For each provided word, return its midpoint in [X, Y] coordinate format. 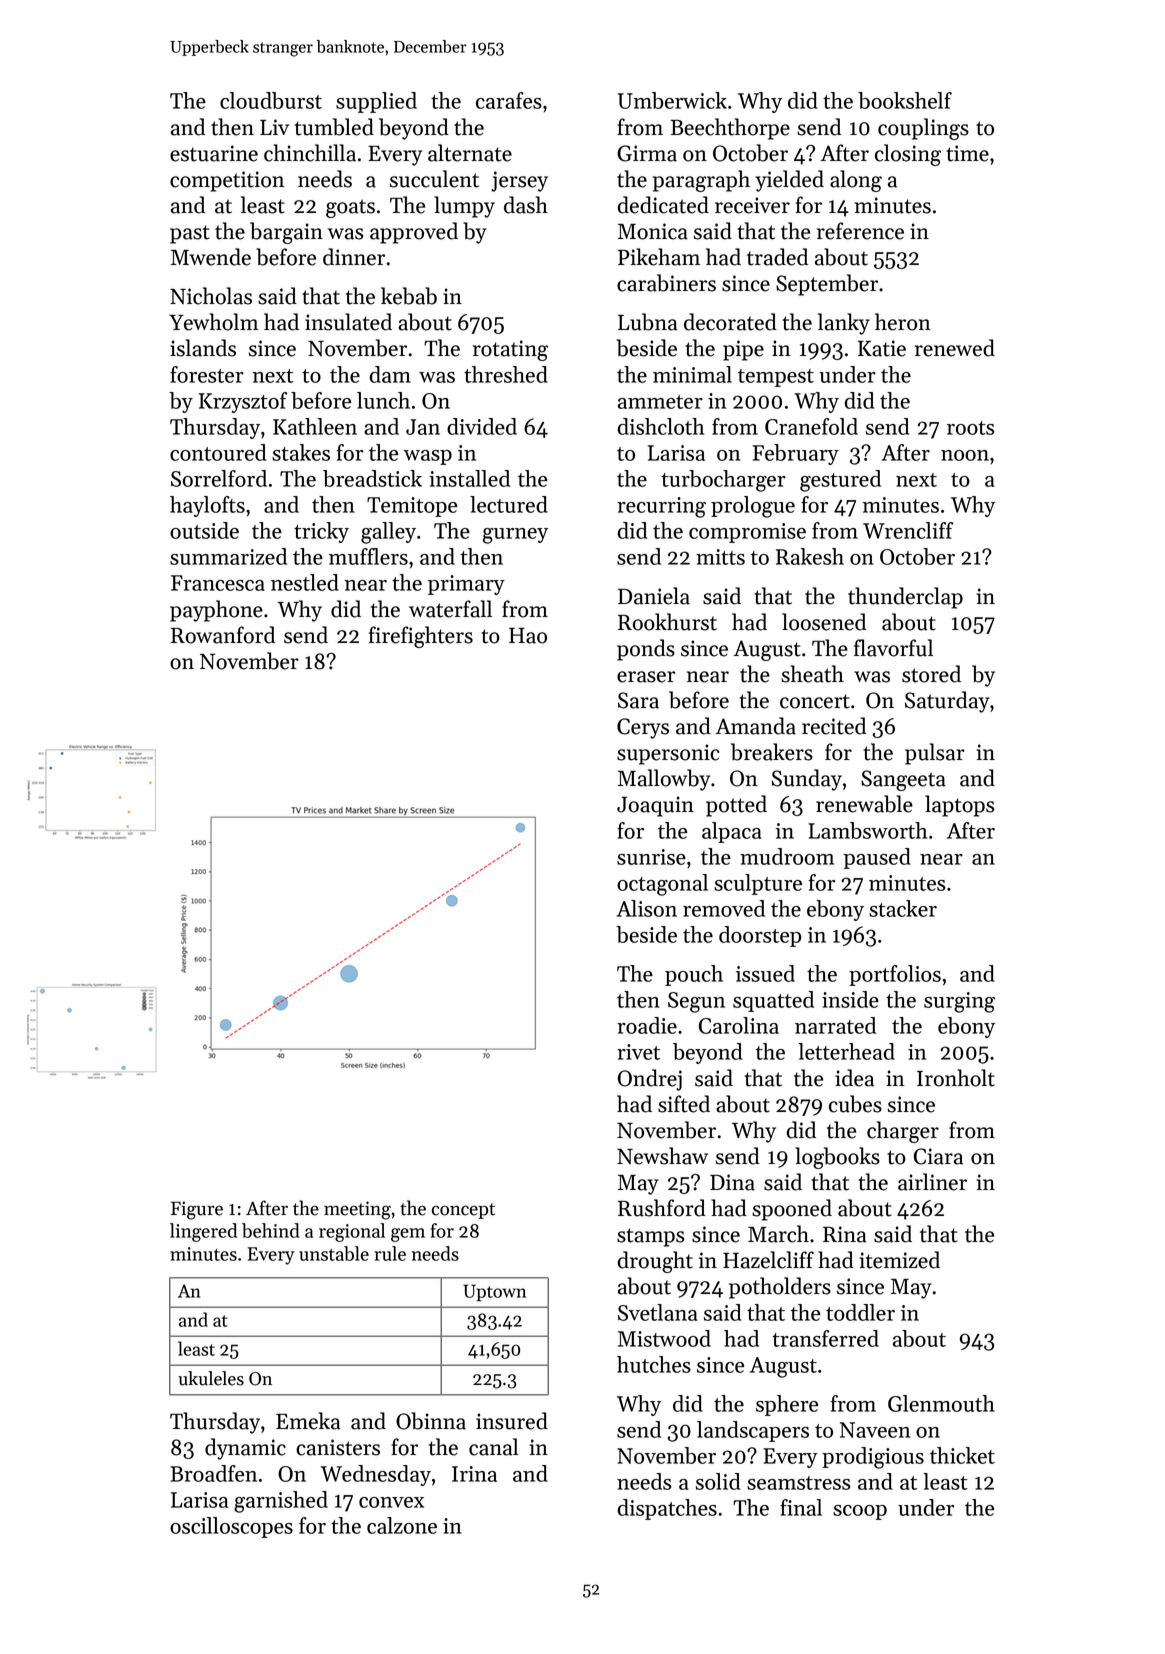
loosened [824, 622]
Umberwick [672, 100]
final [801, 1507]
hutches [654, 1364]
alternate [470, 153]
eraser [646, 677]
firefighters [421, 637]
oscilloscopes [231, 1527]
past [190, 234]
